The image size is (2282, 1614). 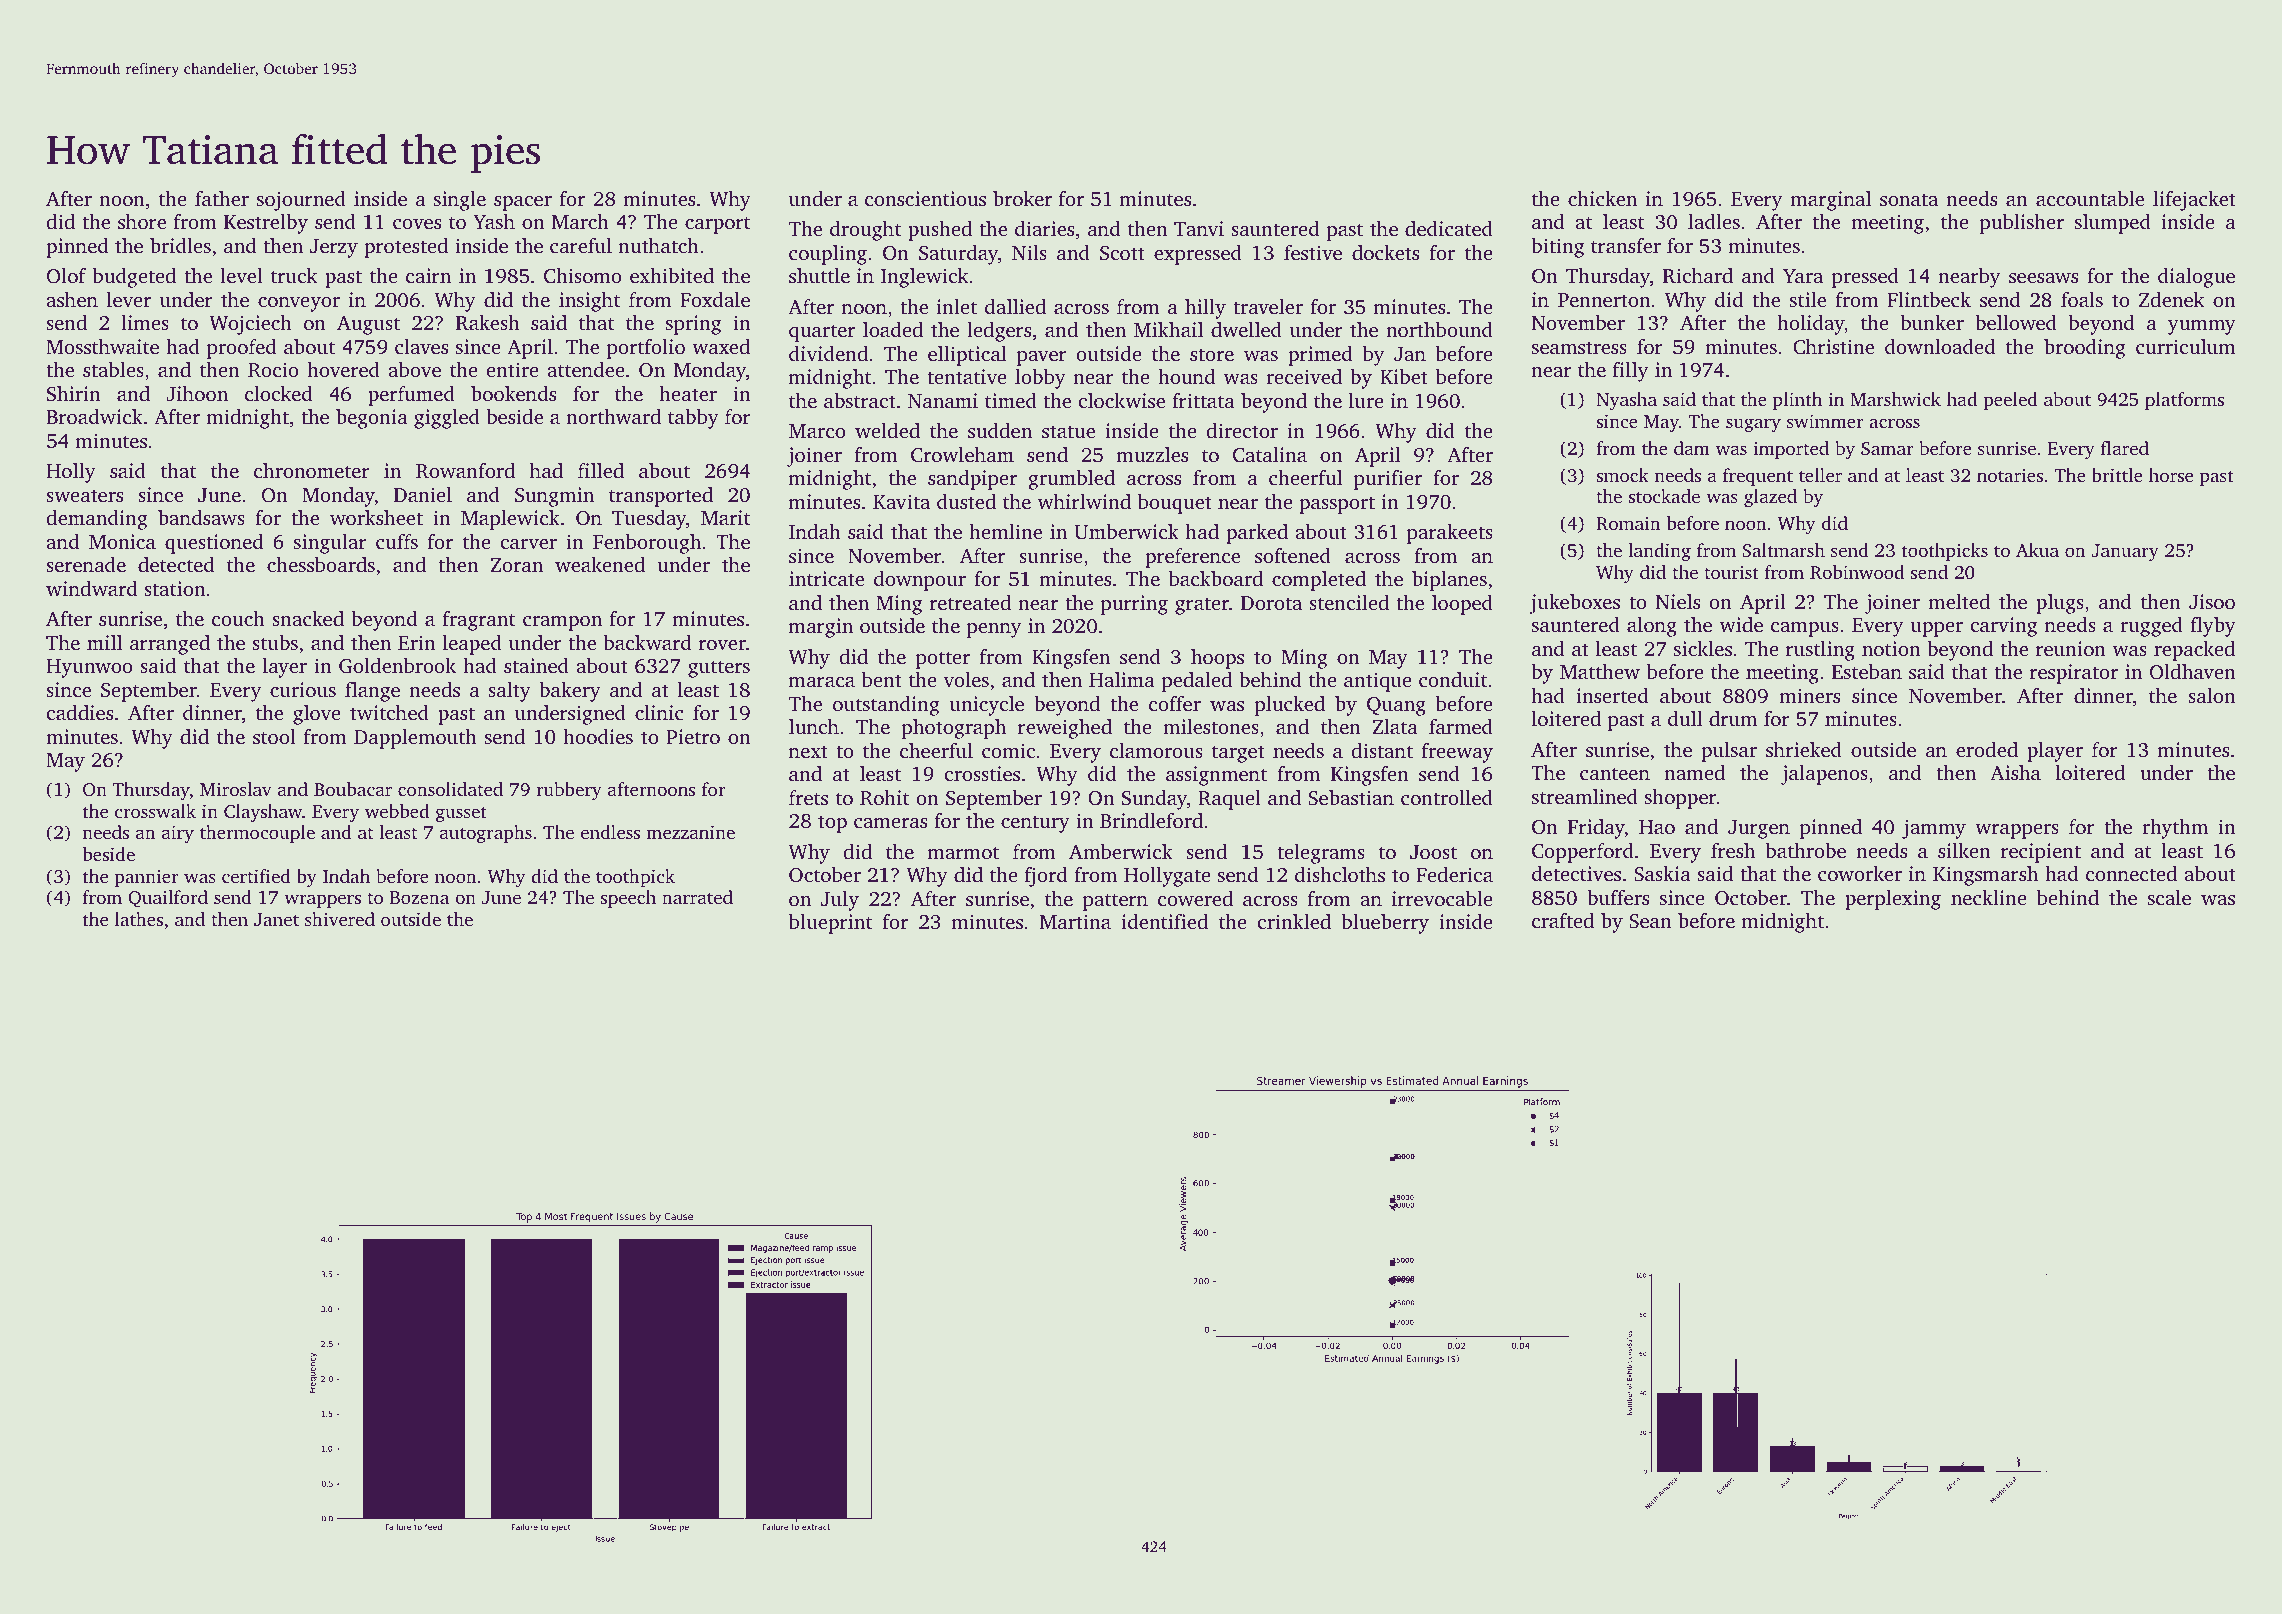 What do you see at coordinates (1121, 851) in the screenshot?
I see `Amberwick` at bounding box center [1121, 851].
